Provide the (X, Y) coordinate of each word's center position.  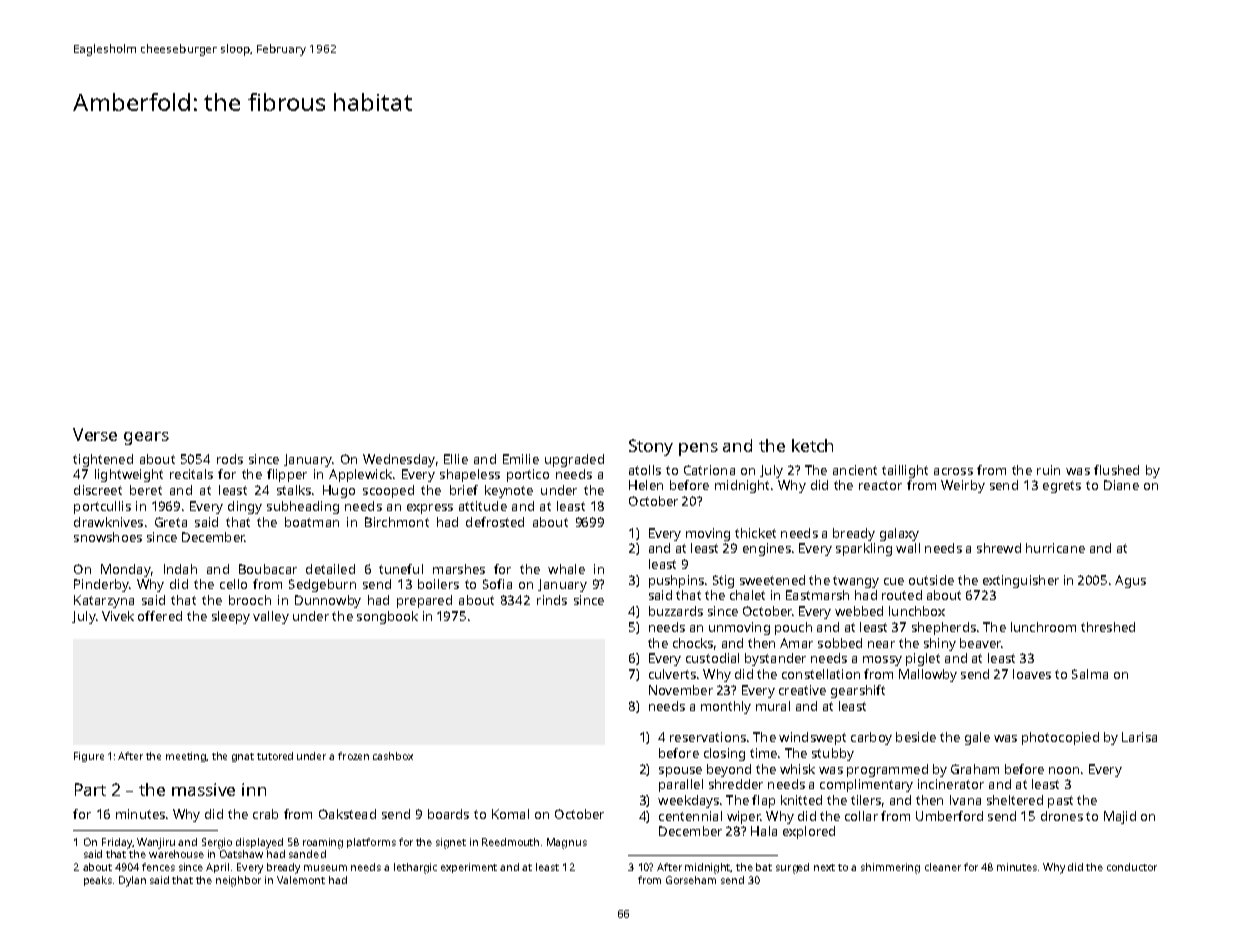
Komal (510, 814)
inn (254, 789)
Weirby (963, 486)
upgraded (574, 460)
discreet (98, 490)
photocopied (1060, 738)
